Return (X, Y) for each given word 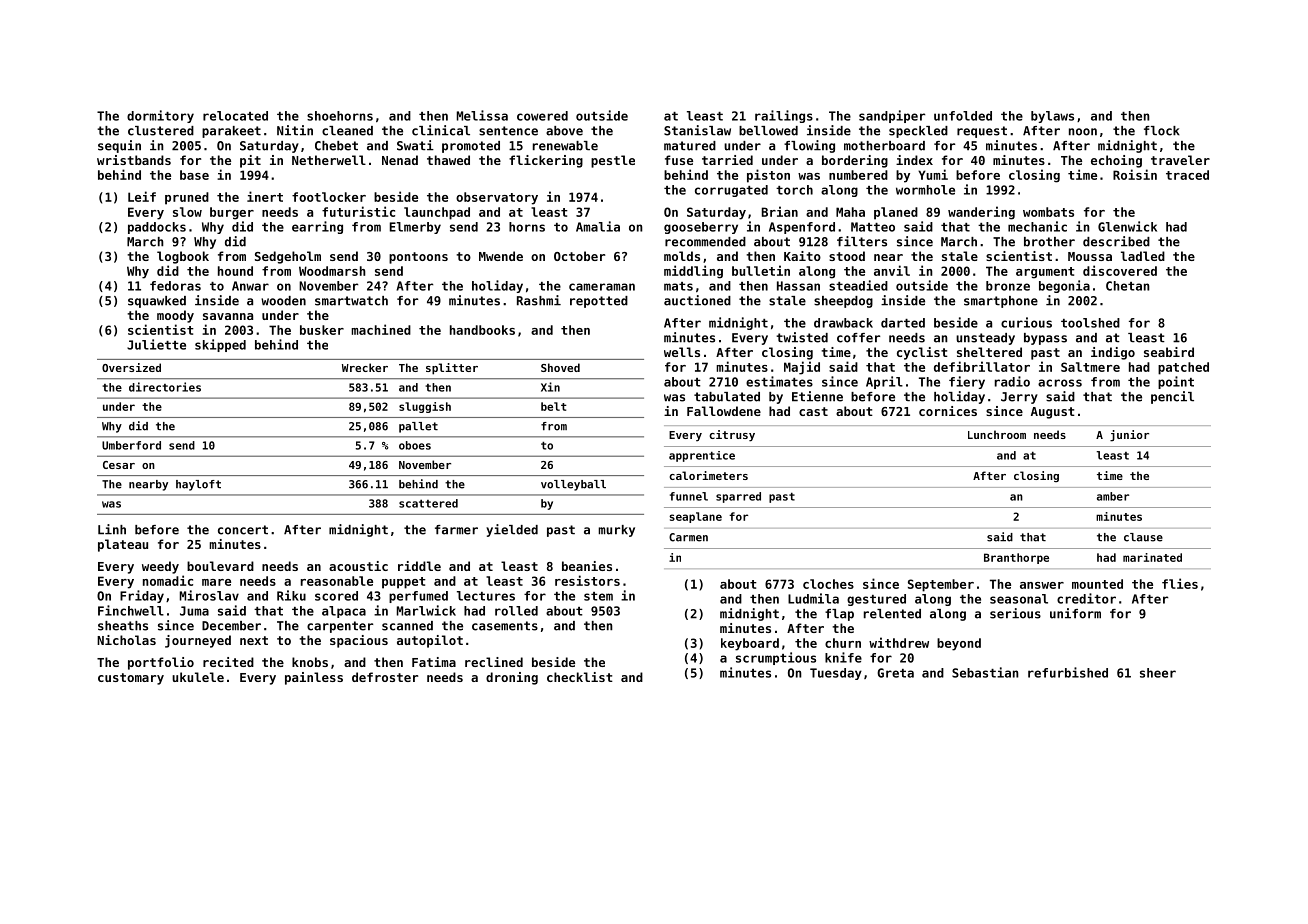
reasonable (337, 581)
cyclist (922, 353)
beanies (587, 566)
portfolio (161, 663)
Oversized (131, 367)
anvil (892, 270)
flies (1180, 583)
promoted (471, 147)
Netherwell (329, 160)
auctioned (697, 300)
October (579, 256)
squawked (157, 302)
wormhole (925, 190)
